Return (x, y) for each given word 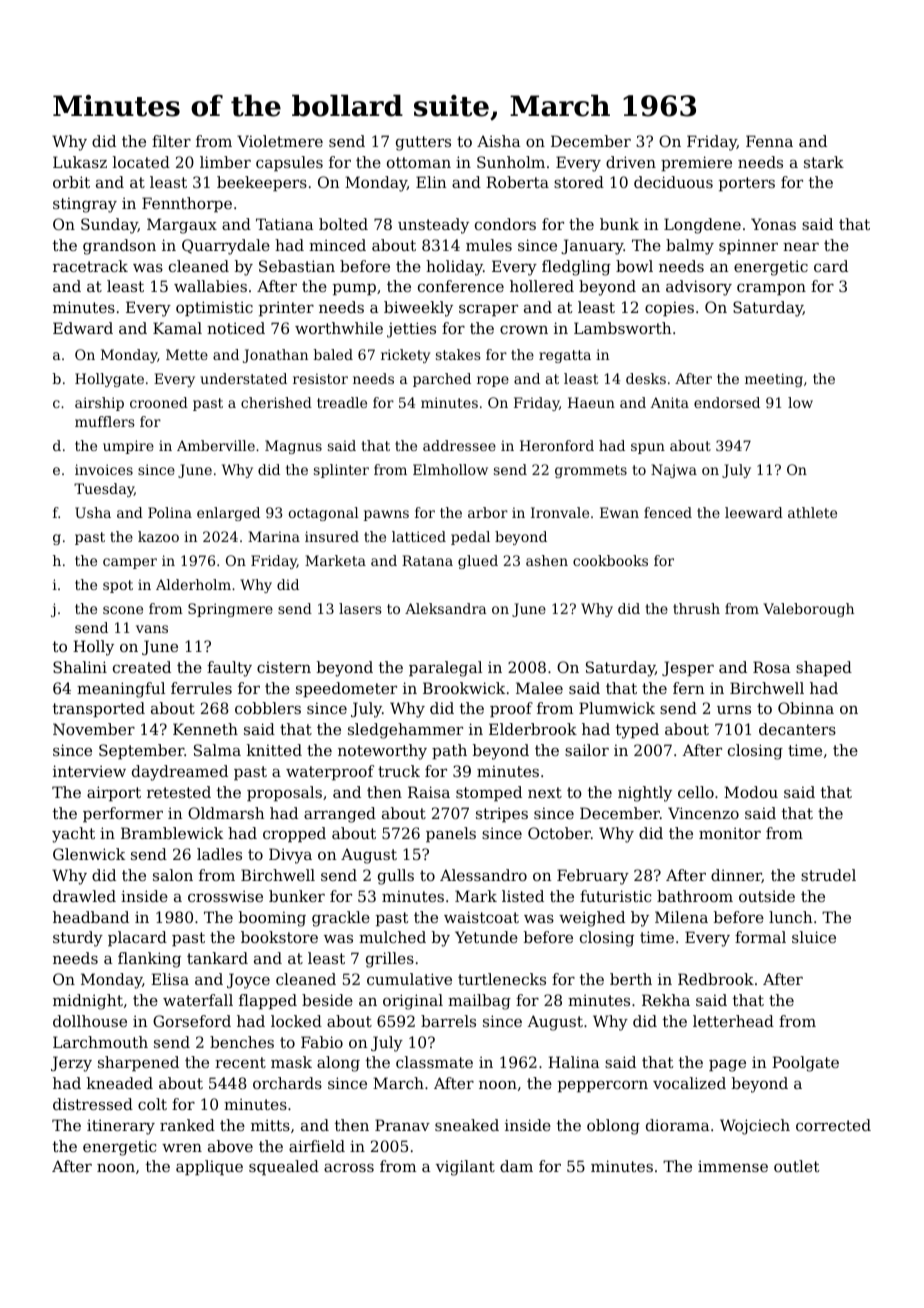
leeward (754, 512)
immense (733, 1166)
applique (209, 1167)
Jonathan (275, 356)
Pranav (402, 1125)
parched (442, 380)
